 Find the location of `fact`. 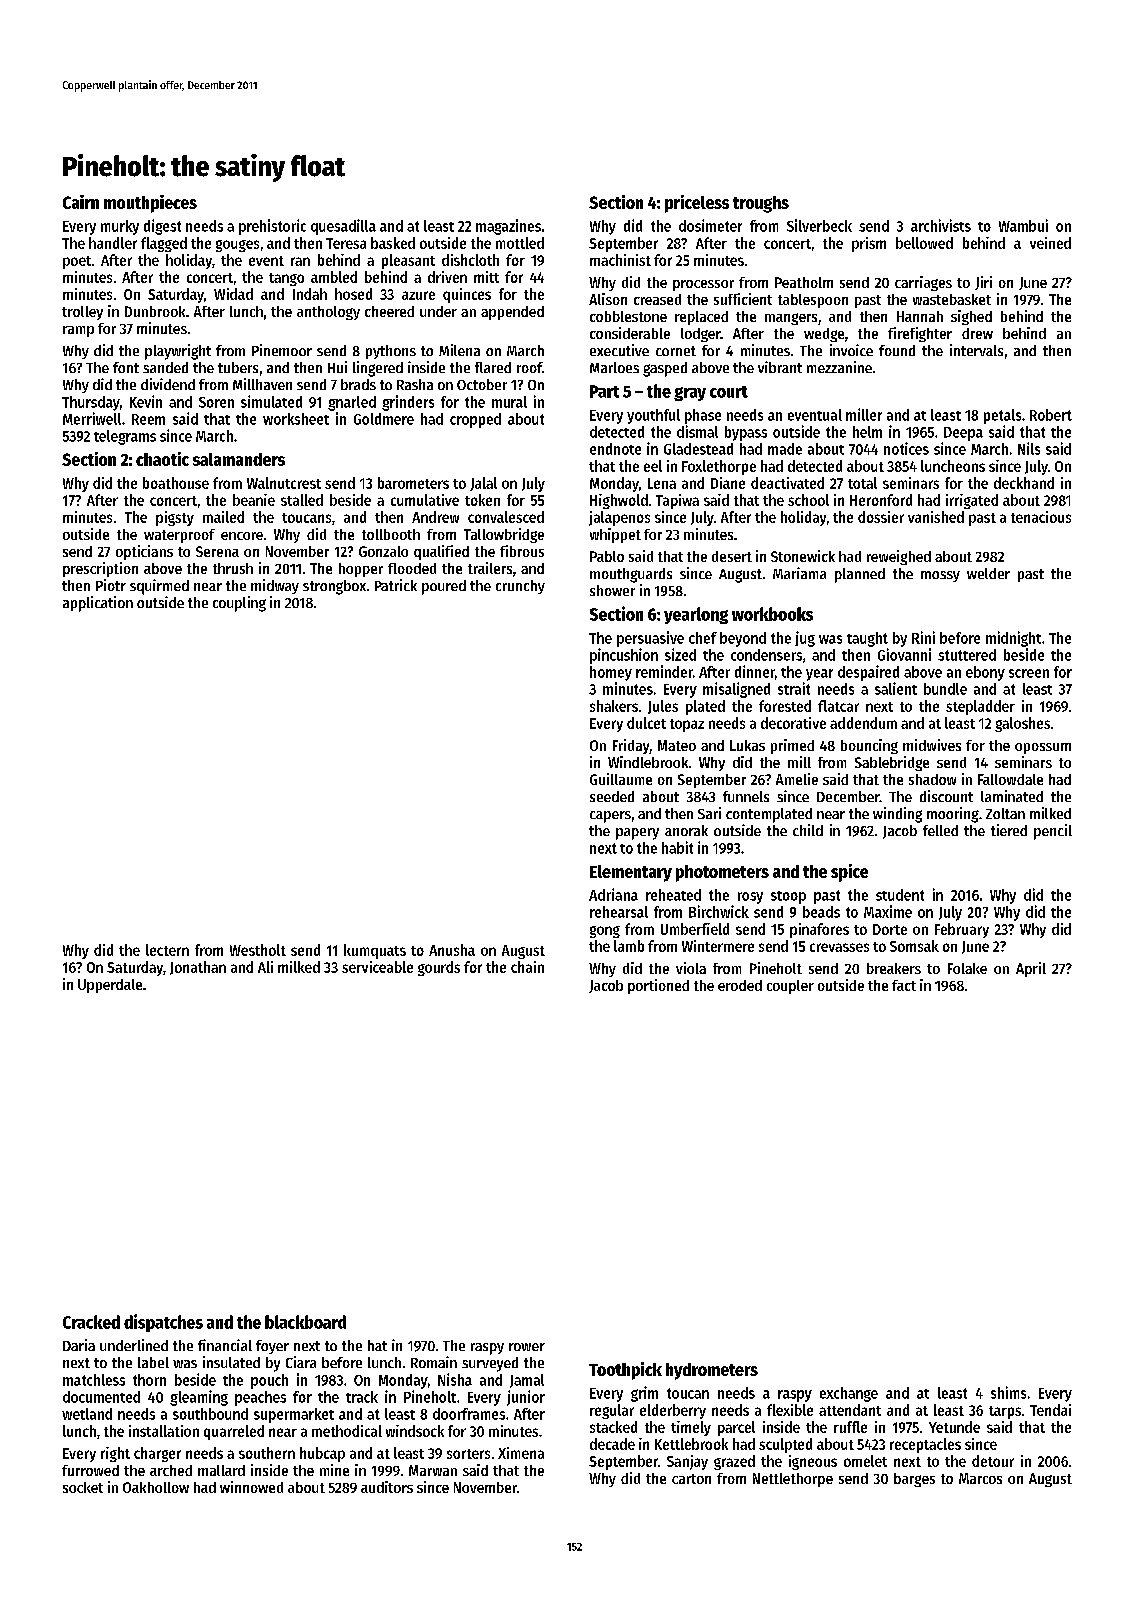

fact is located at coordinates (904, 985).
